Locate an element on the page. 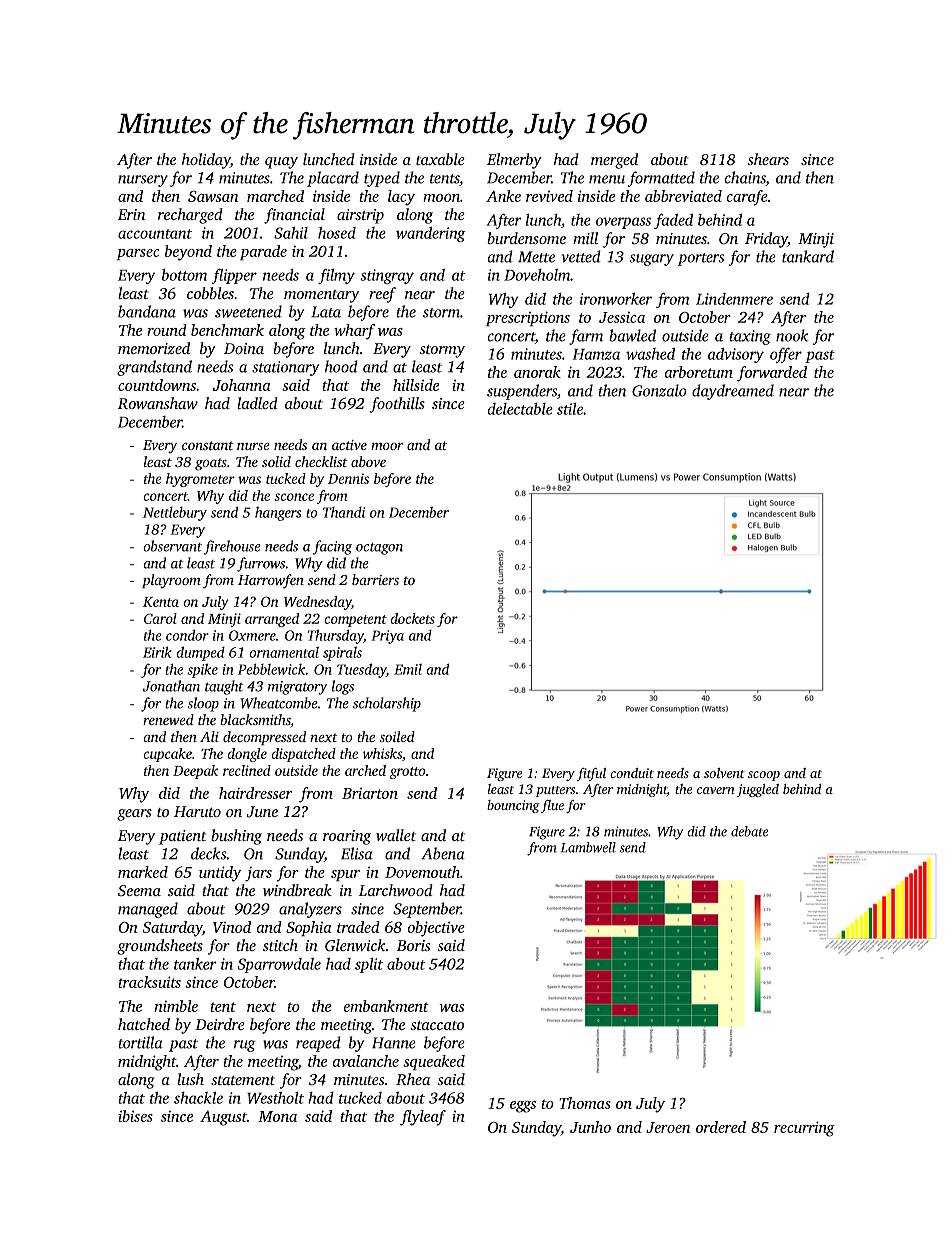 The width and height of the image is (952, 1233). spur is located at coordinates (345, 875).
